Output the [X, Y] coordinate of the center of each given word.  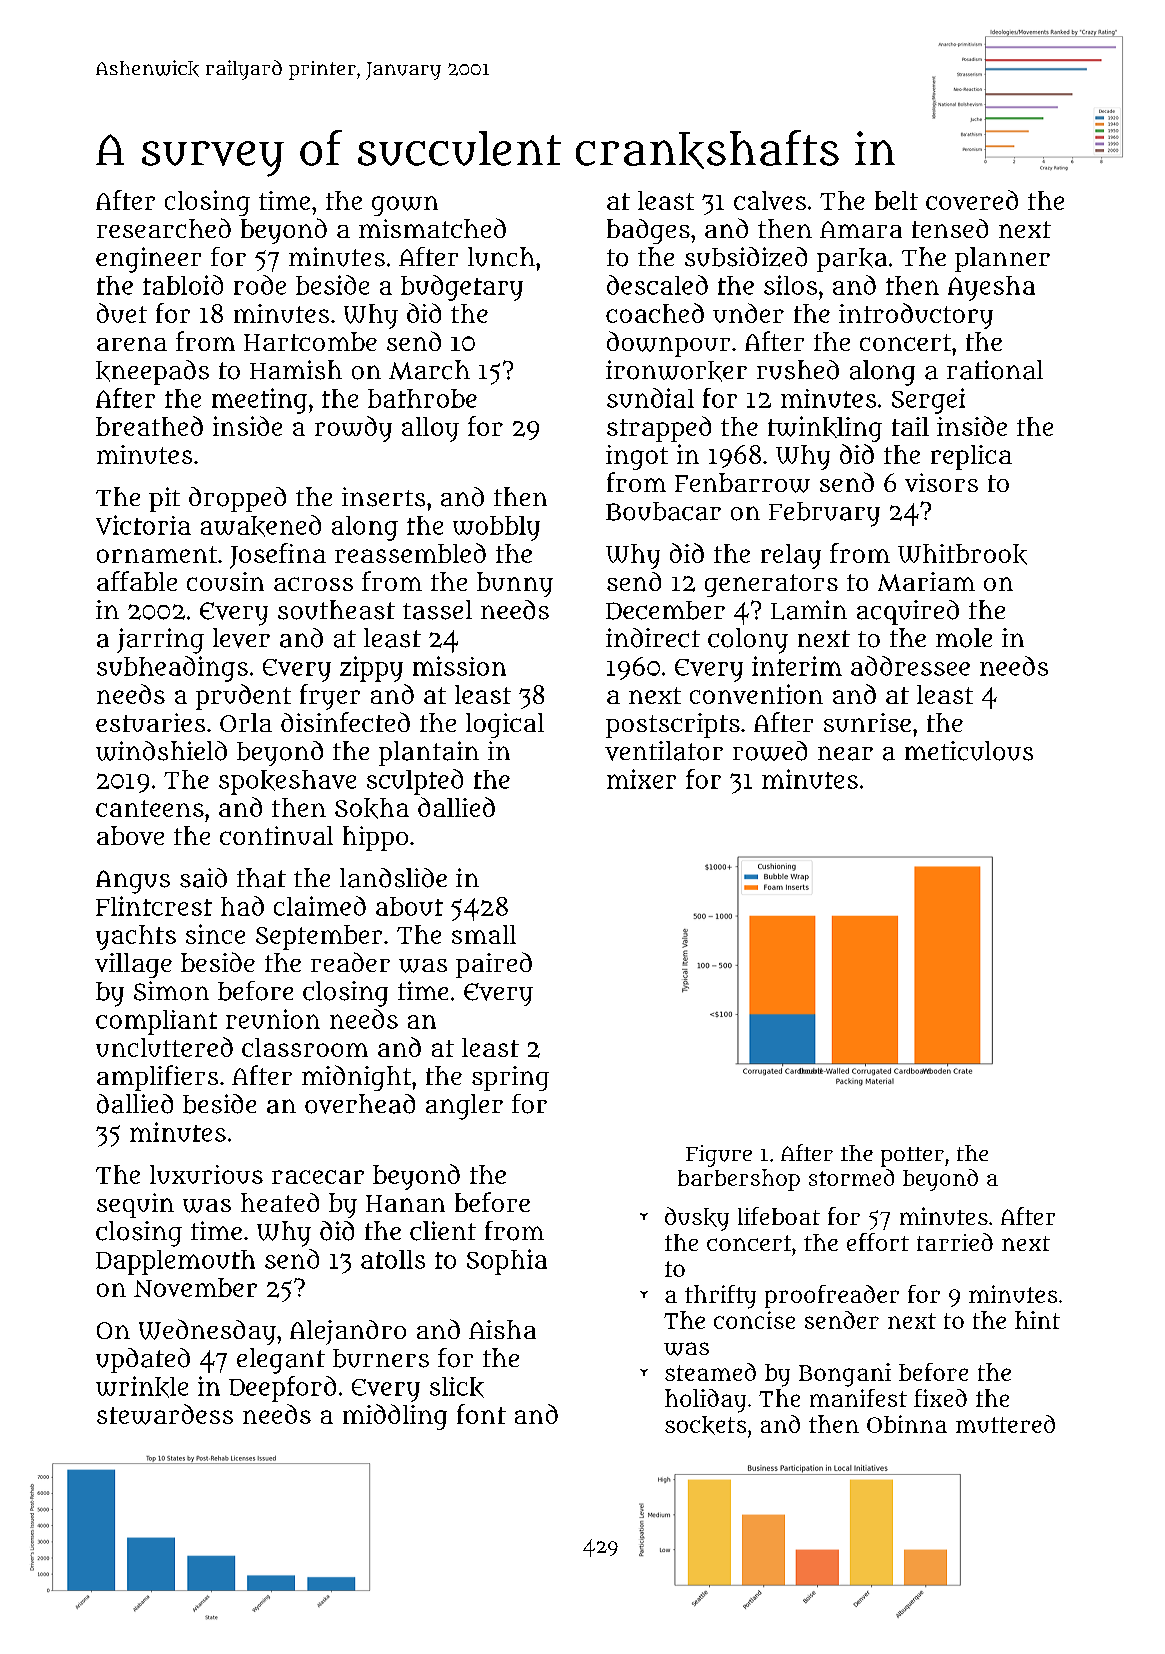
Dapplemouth [175, 1262]
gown [405, 206]
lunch [501, 257]
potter [912, 1157]
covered [972, 200]
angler [464, 1107]
